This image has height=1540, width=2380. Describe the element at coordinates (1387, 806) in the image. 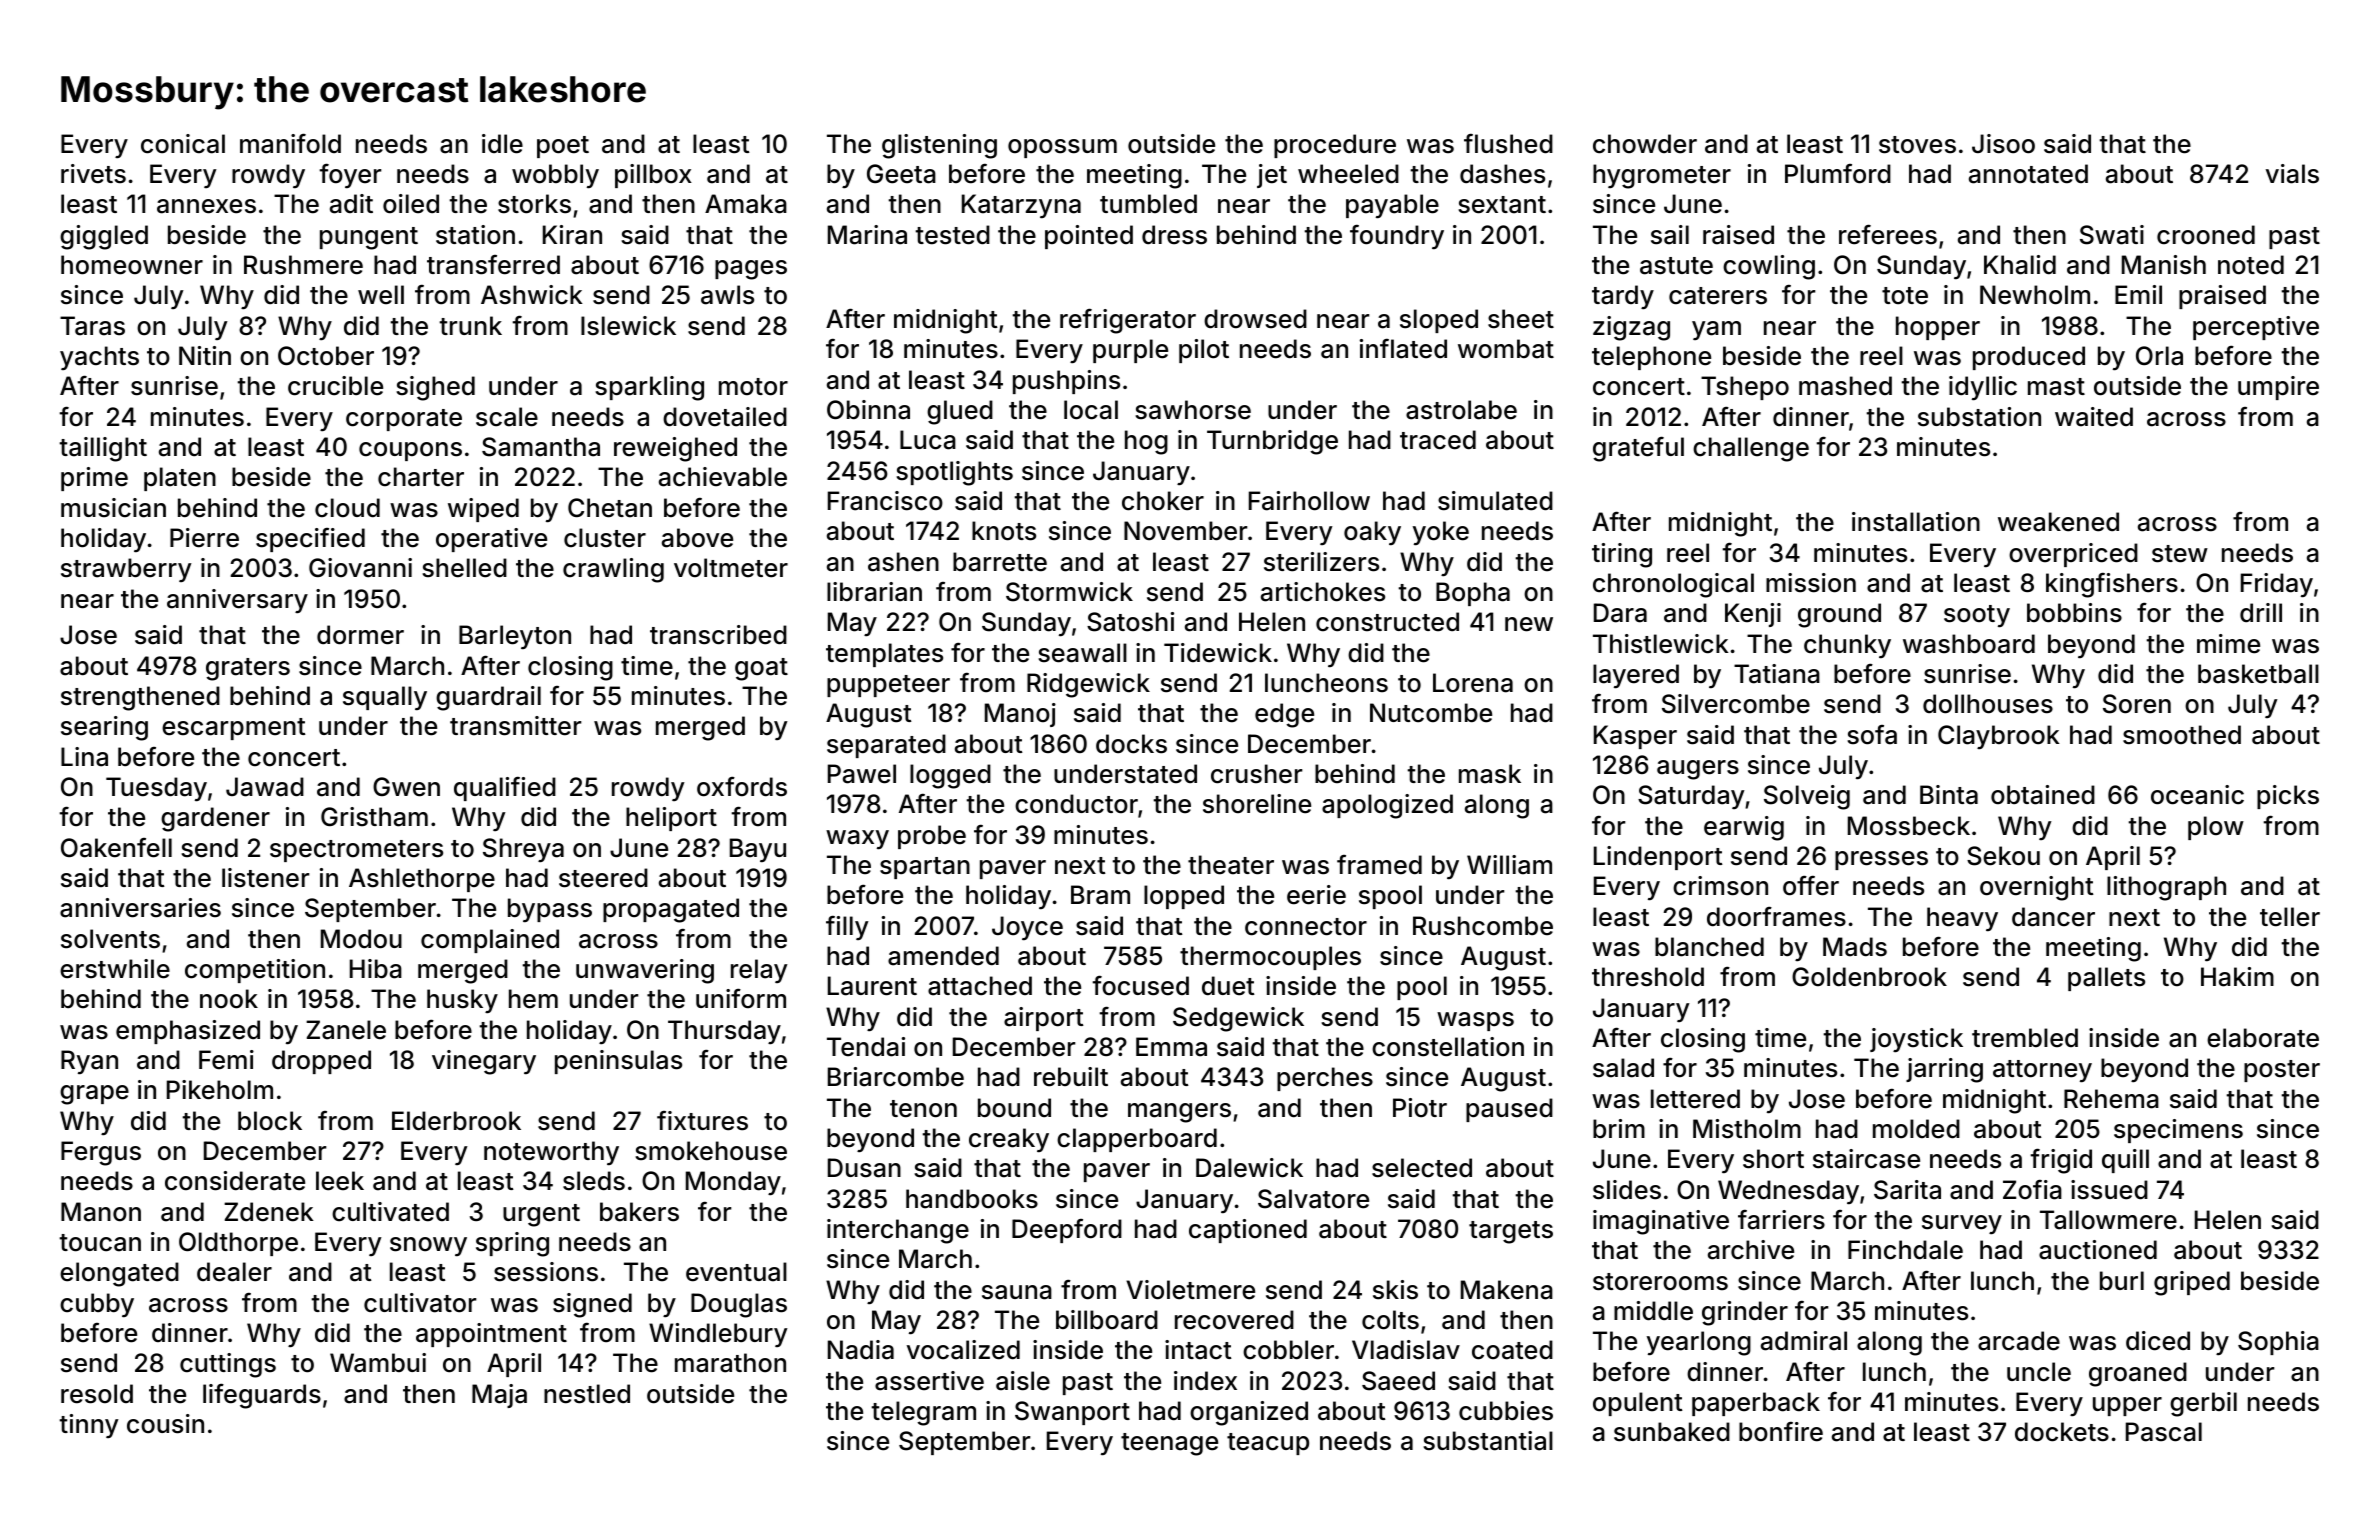

I see `apologized` at that location.
